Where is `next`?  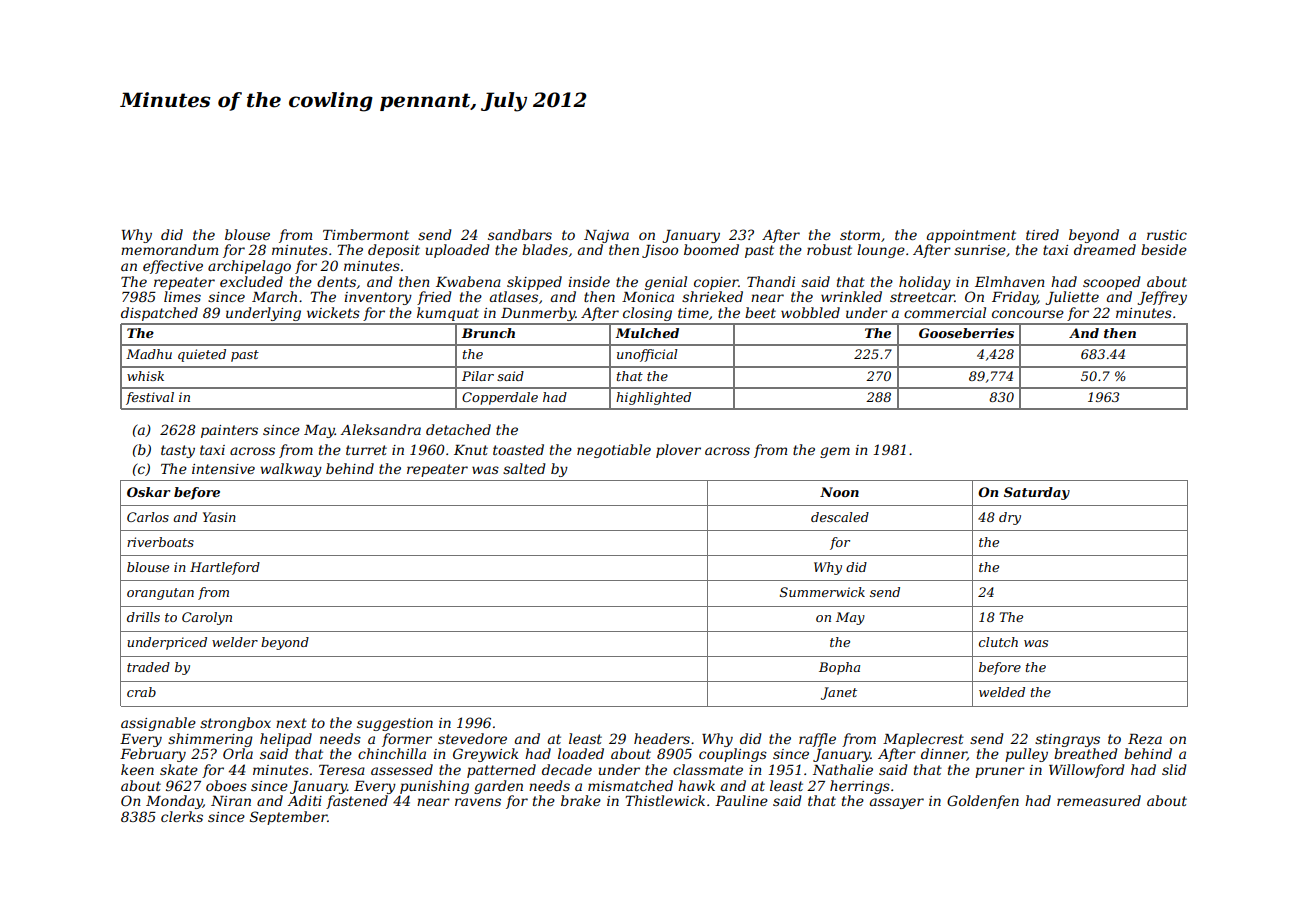
next is located at coordinates (291, 723).
